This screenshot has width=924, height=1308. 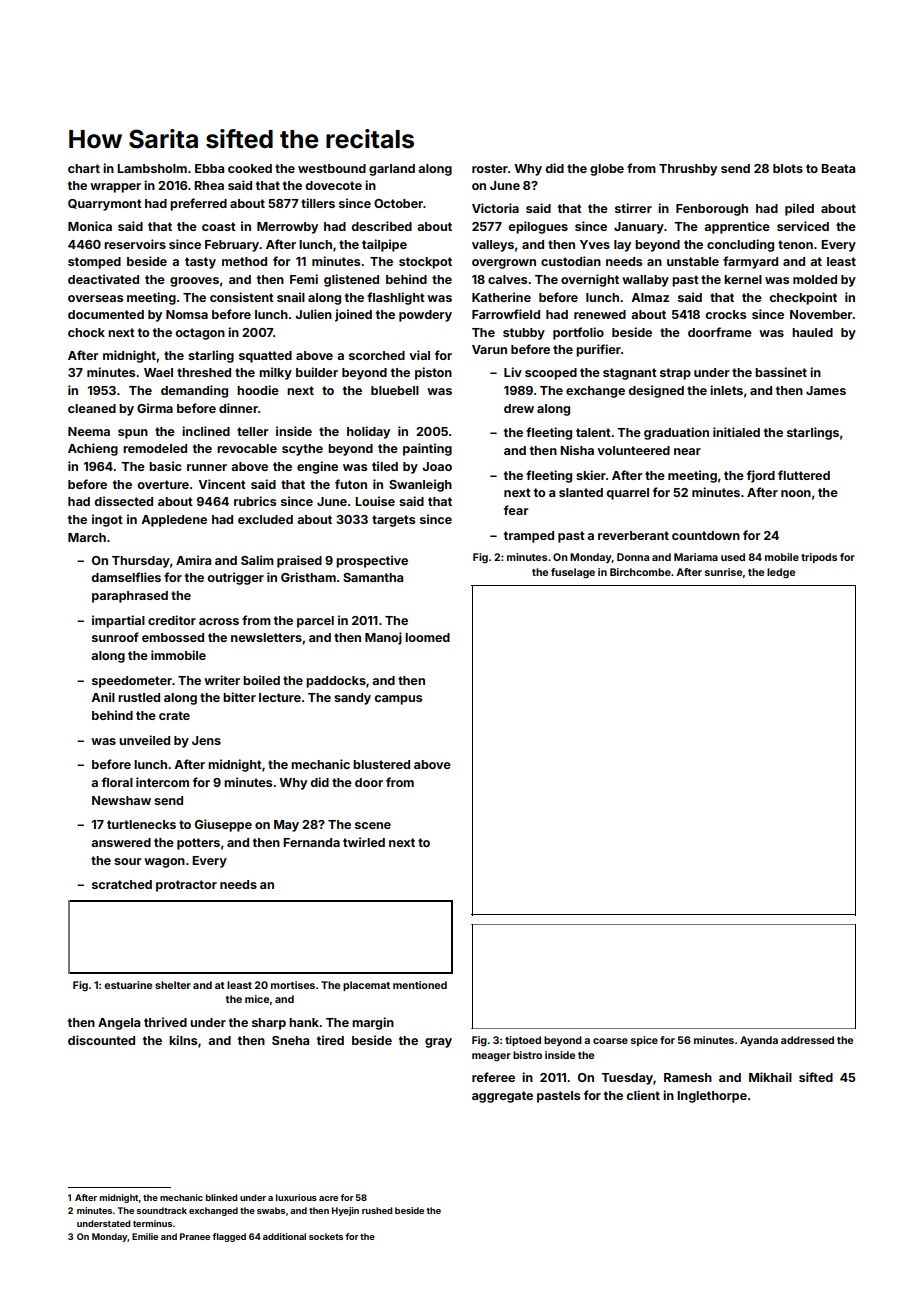 I want to click on cleaned, so click(x=92, y=408).
